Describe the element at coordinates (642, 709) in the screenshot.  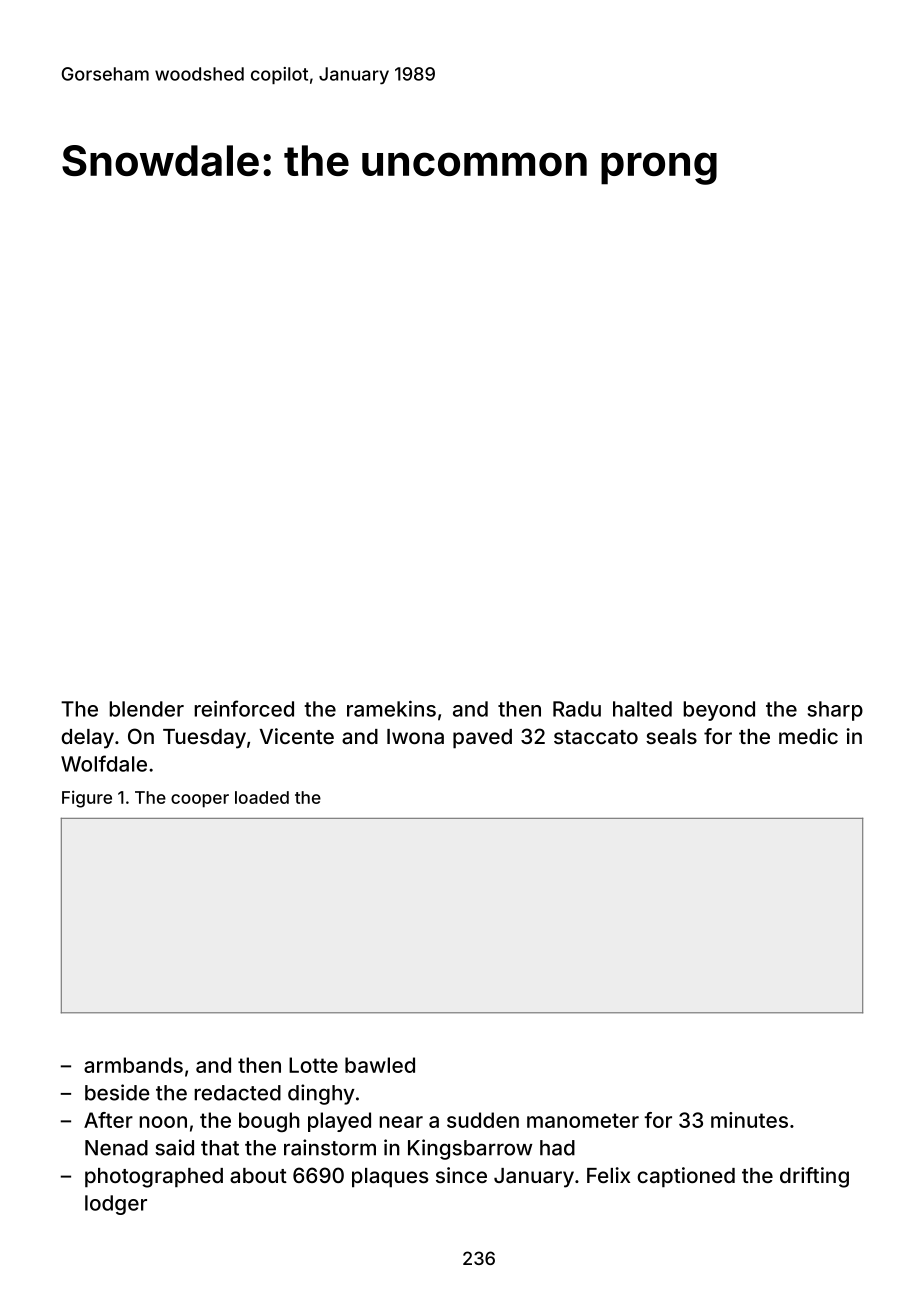
I see `halted` at that location.
